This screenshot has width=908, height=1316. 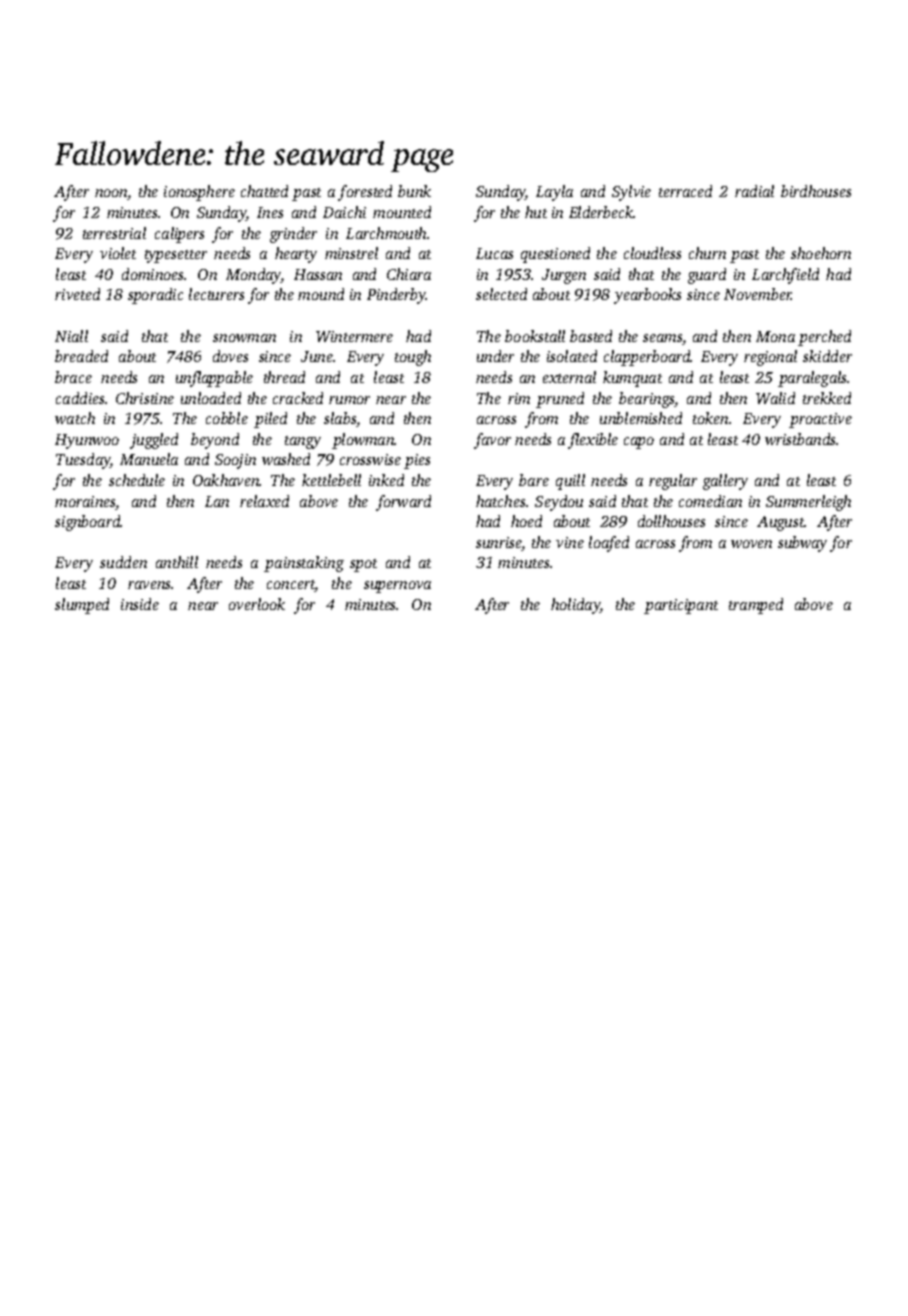 What do you see at coordinates (257, 604) in the screenshot?
I see `overlook` at bounding box center [257, 604].
